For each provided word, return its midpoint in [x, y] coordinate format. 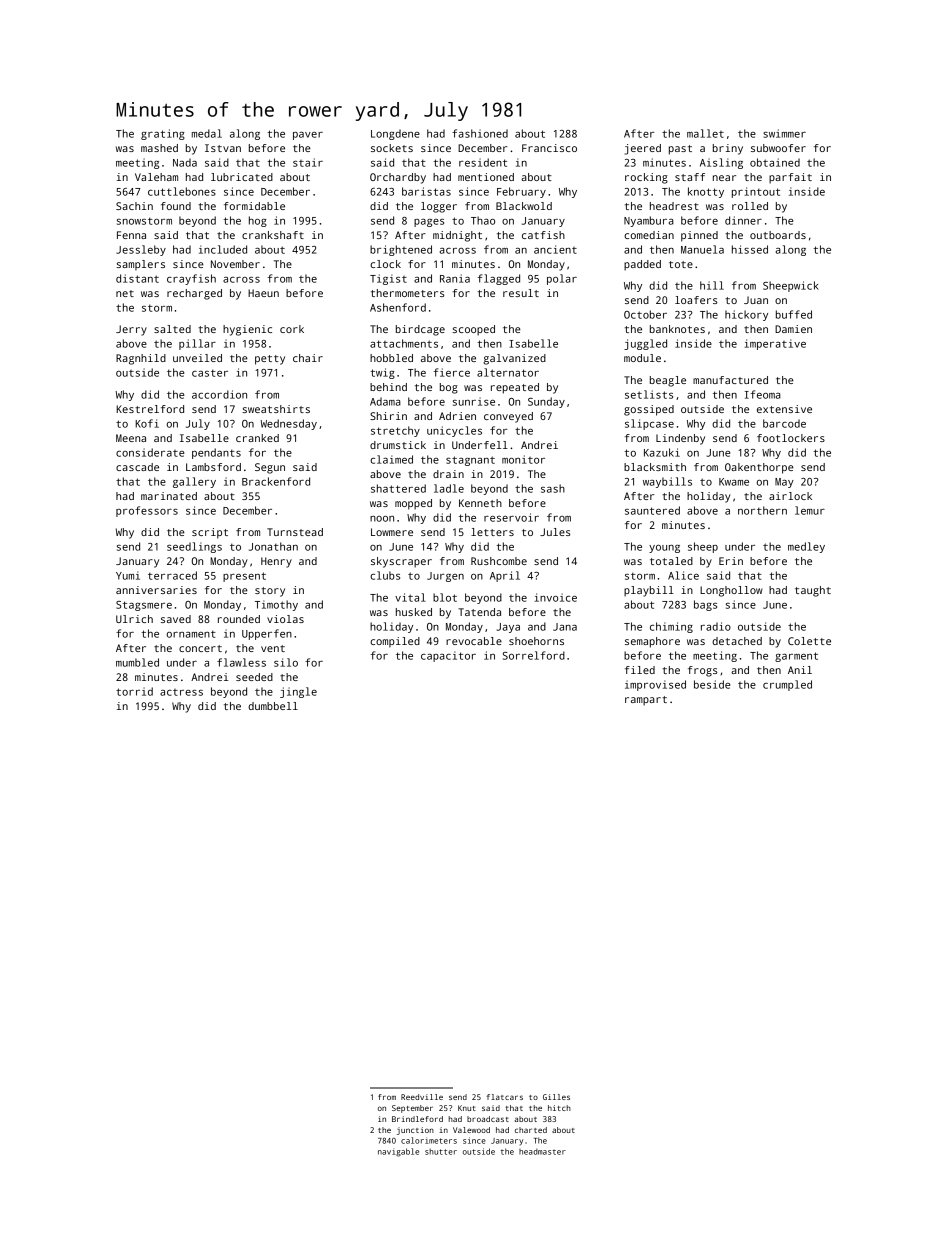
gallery [194, 482]
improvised [655, 685]
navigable [398, 1152]
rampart [646, 701]
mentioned [486, 177]
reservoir [511, 517]
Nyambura [649, 221]
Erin [731, 561]
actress [181, 692]
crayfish [191, 279]
